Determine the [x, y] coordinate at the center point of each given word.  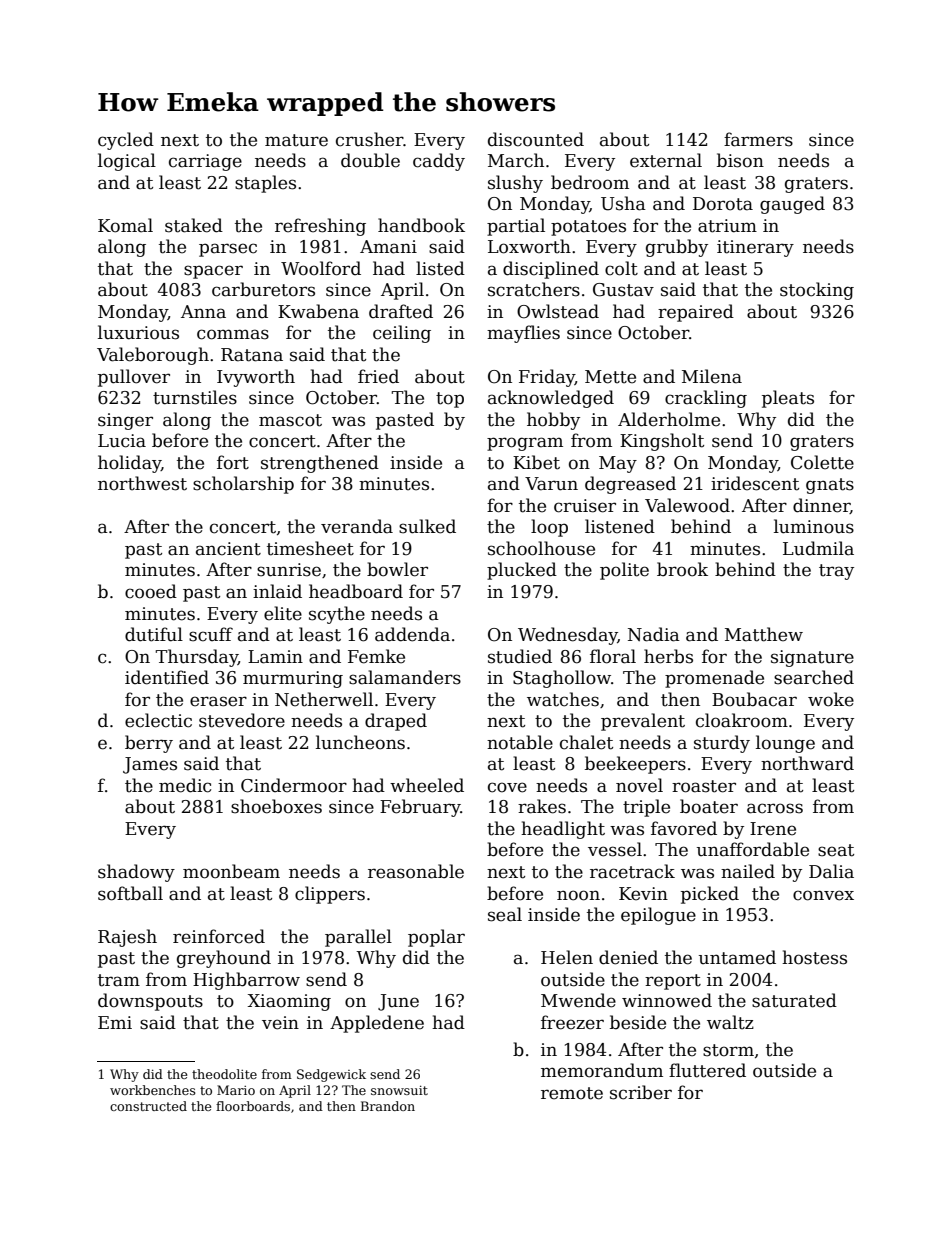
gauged [792, 205]
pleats [788, 399]
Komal [125, 225]
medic [185, 785]
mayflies [523, 334]
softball [130, 893]
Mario [236, 1090]
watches [563, 699]
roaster [704, 786]
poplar [436, 938]
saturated [794, 1000]
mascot [290, 420]
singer [125, 421]
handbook [421, 225]
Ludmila [818, 548]
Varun [551, 484]
